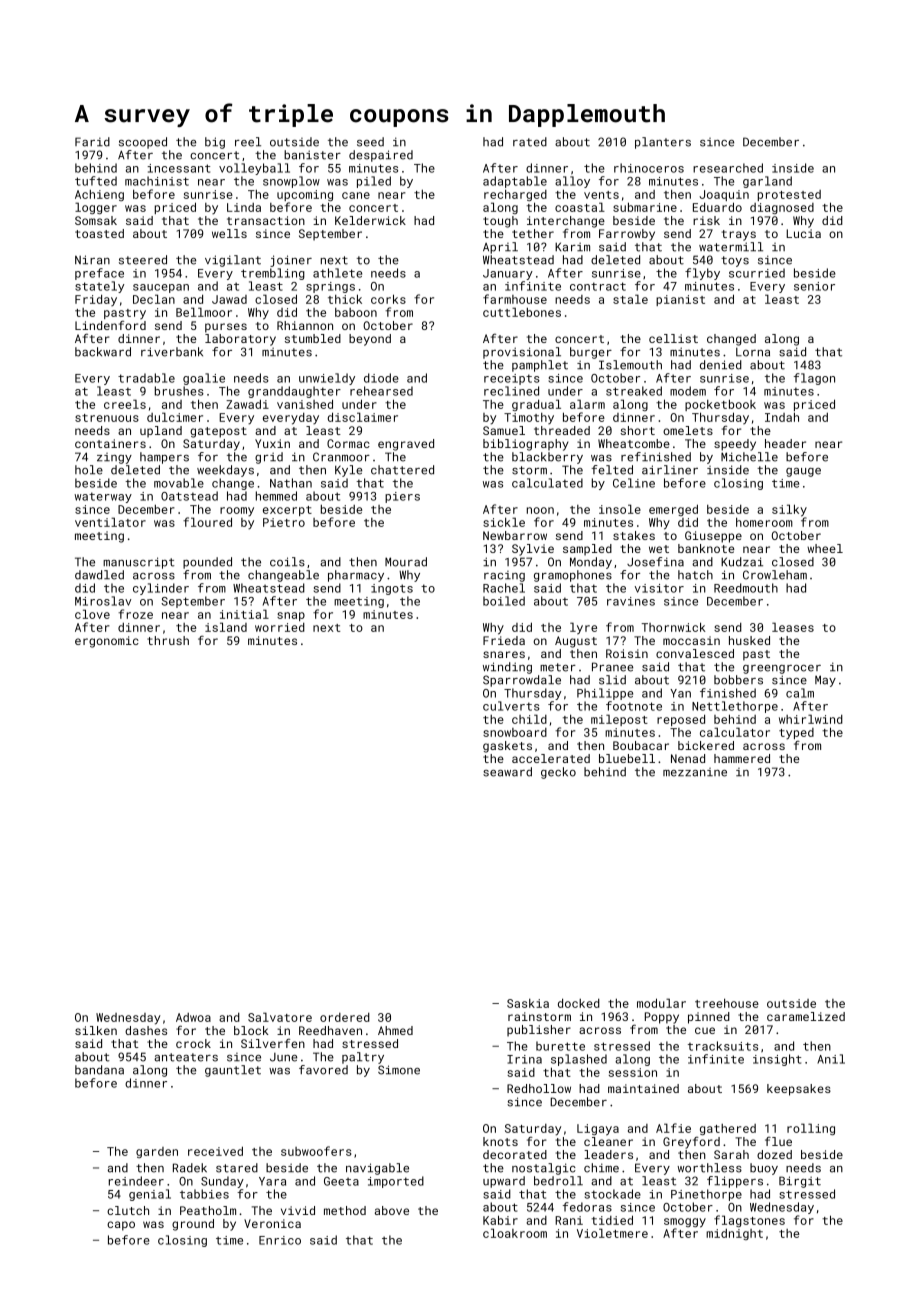  I want to click on snap, so click(291, 616).
